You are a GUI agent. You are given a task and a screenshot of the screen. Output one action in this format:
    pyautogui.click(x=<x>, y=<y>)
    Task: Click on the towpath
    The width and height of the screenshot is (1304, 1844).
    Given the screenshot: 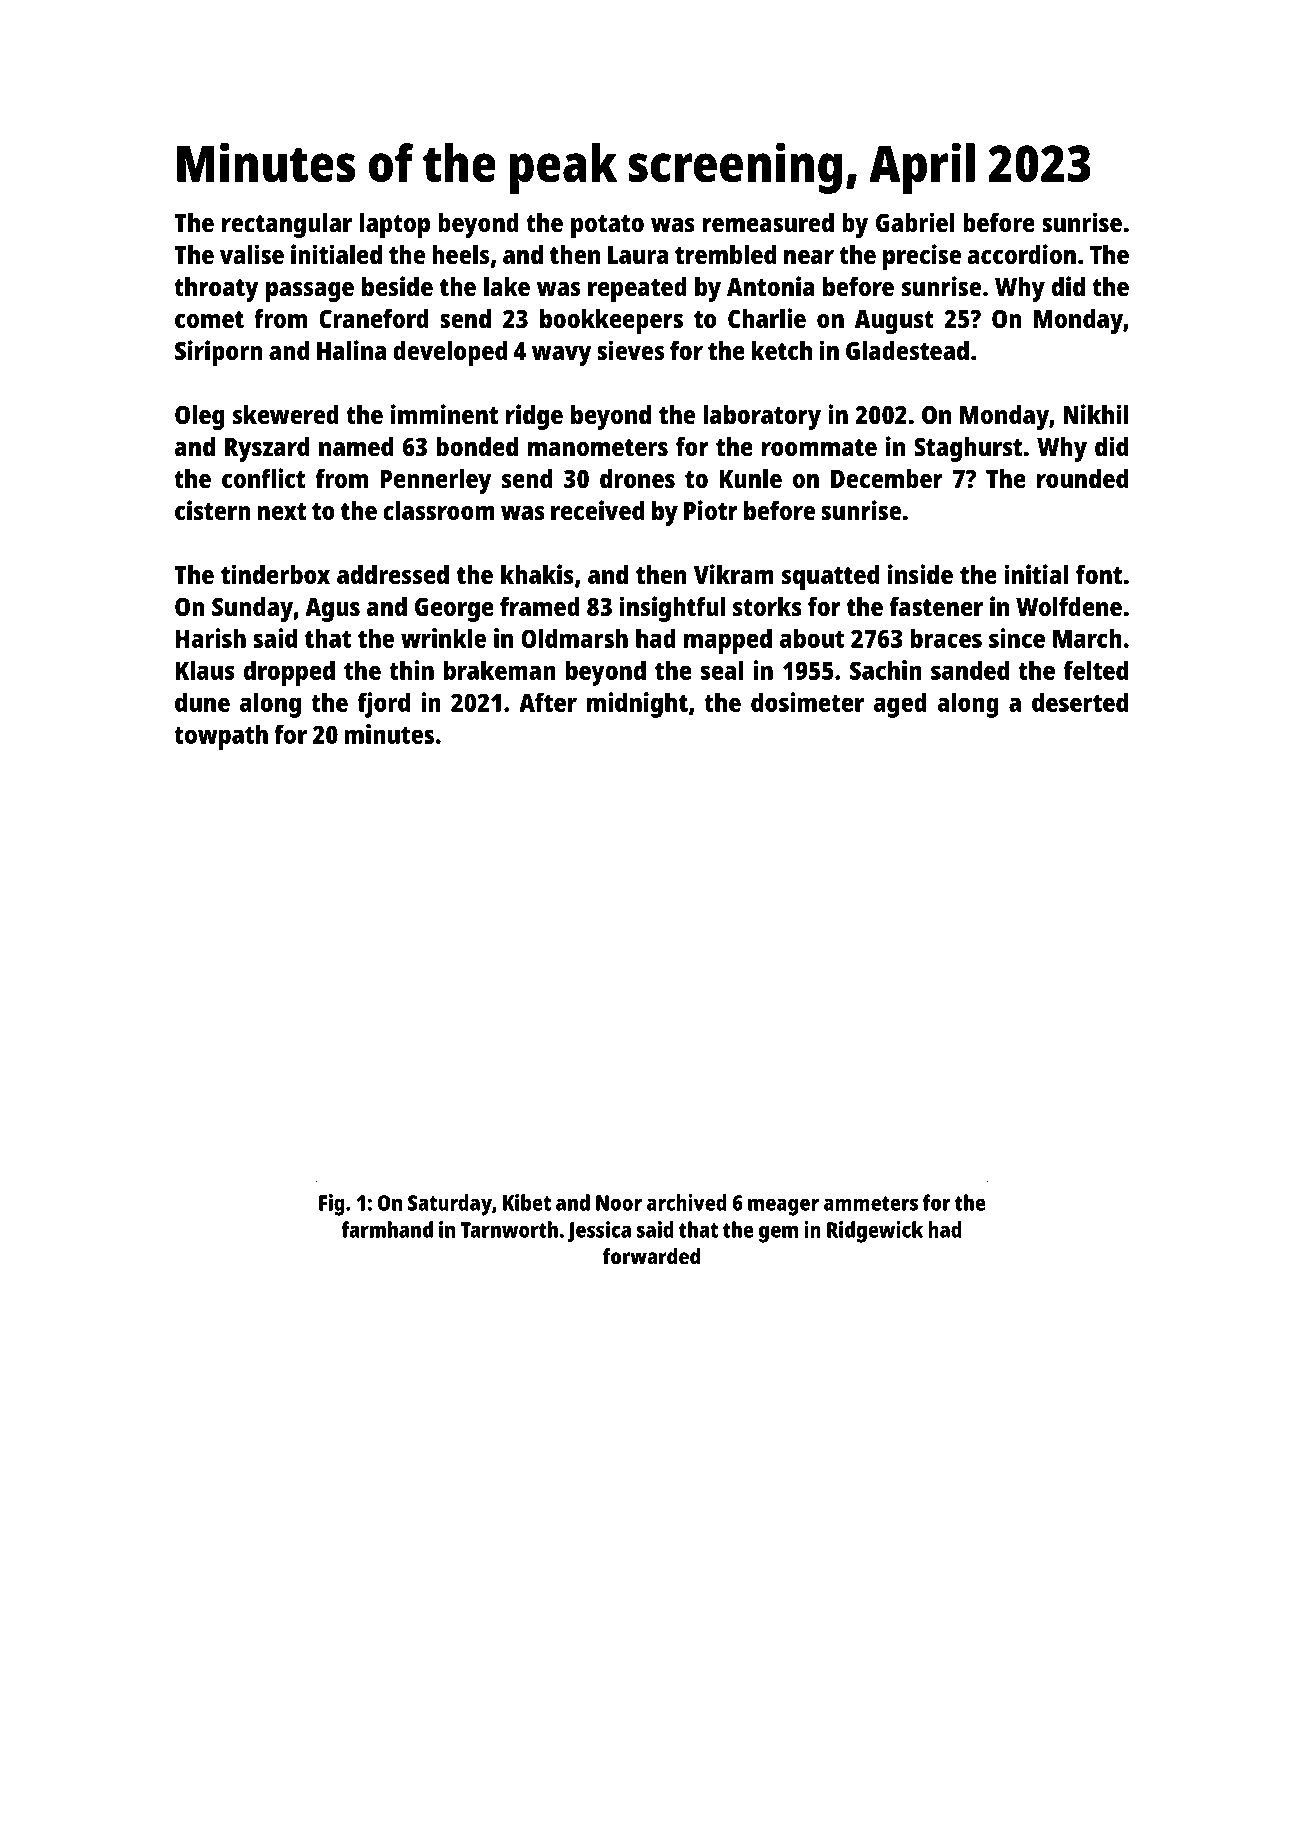 What is the action you would take?
    pyautogui.click(x=221, y=737)
